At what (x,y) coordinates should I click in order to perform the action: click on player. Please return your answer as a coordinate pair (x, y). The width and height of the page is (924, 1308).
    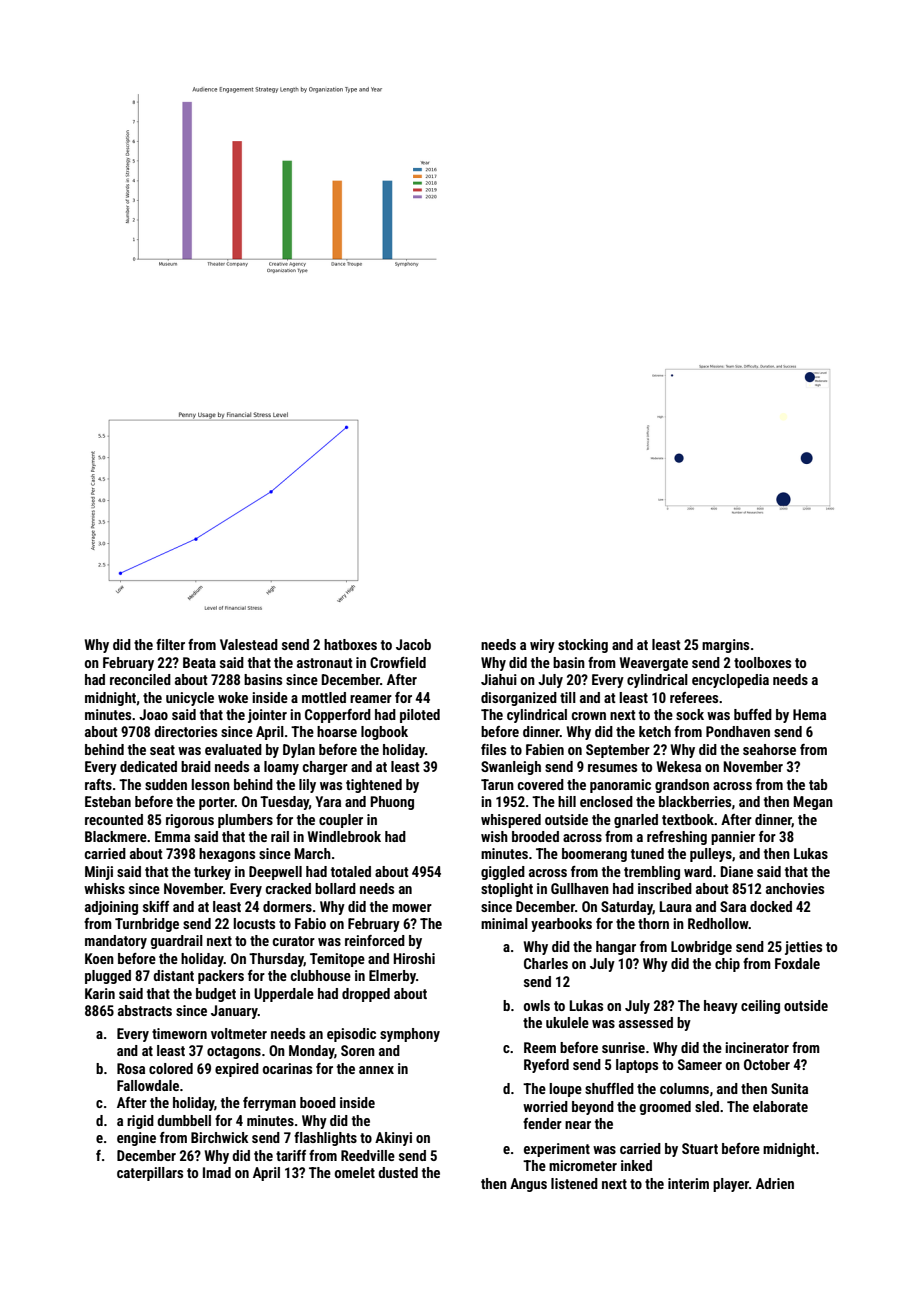
    Looking at the image, I should click on (731, 1185).
